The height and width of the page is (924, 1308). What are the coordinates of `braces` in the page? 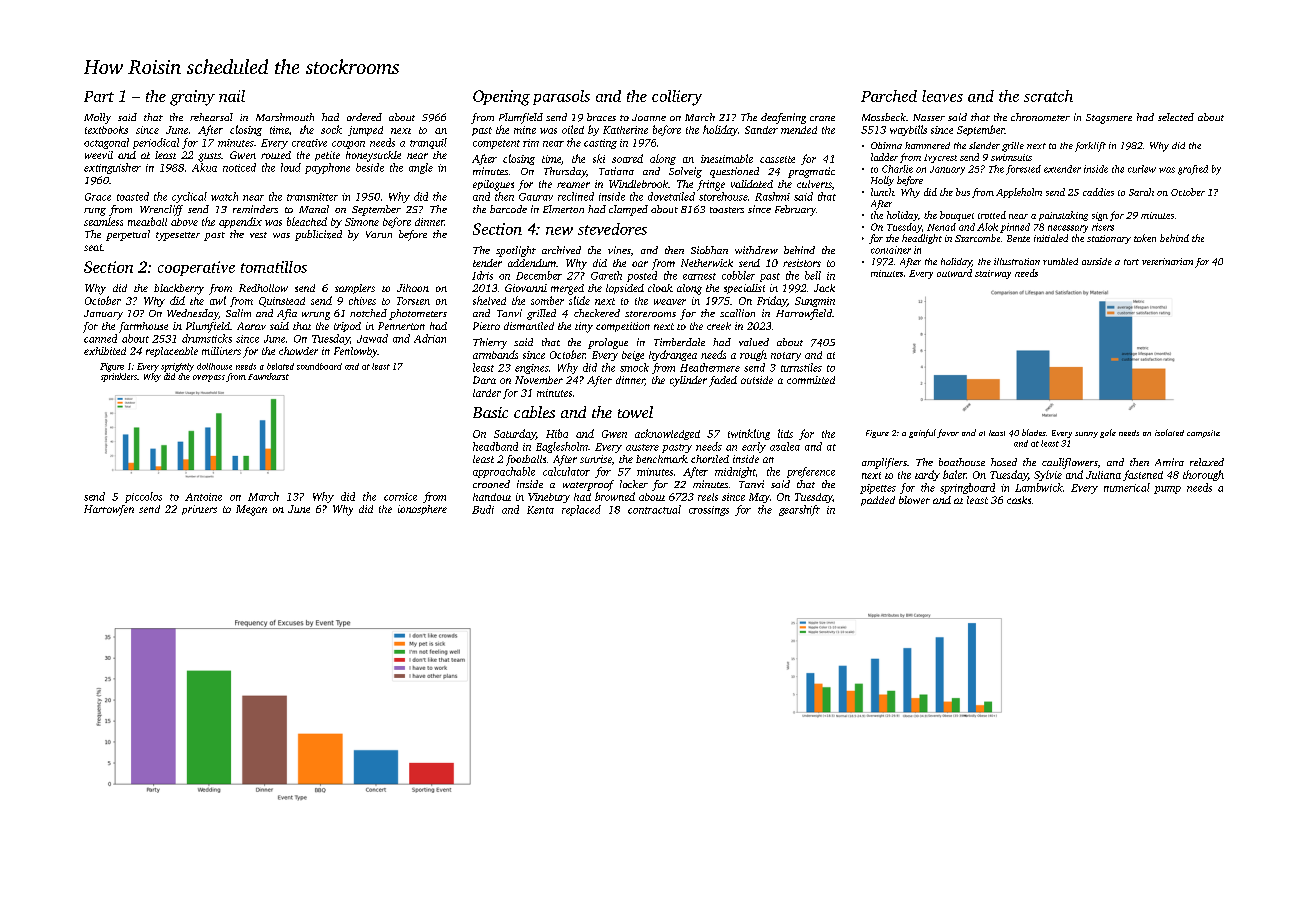 It's located at (601, 117).
